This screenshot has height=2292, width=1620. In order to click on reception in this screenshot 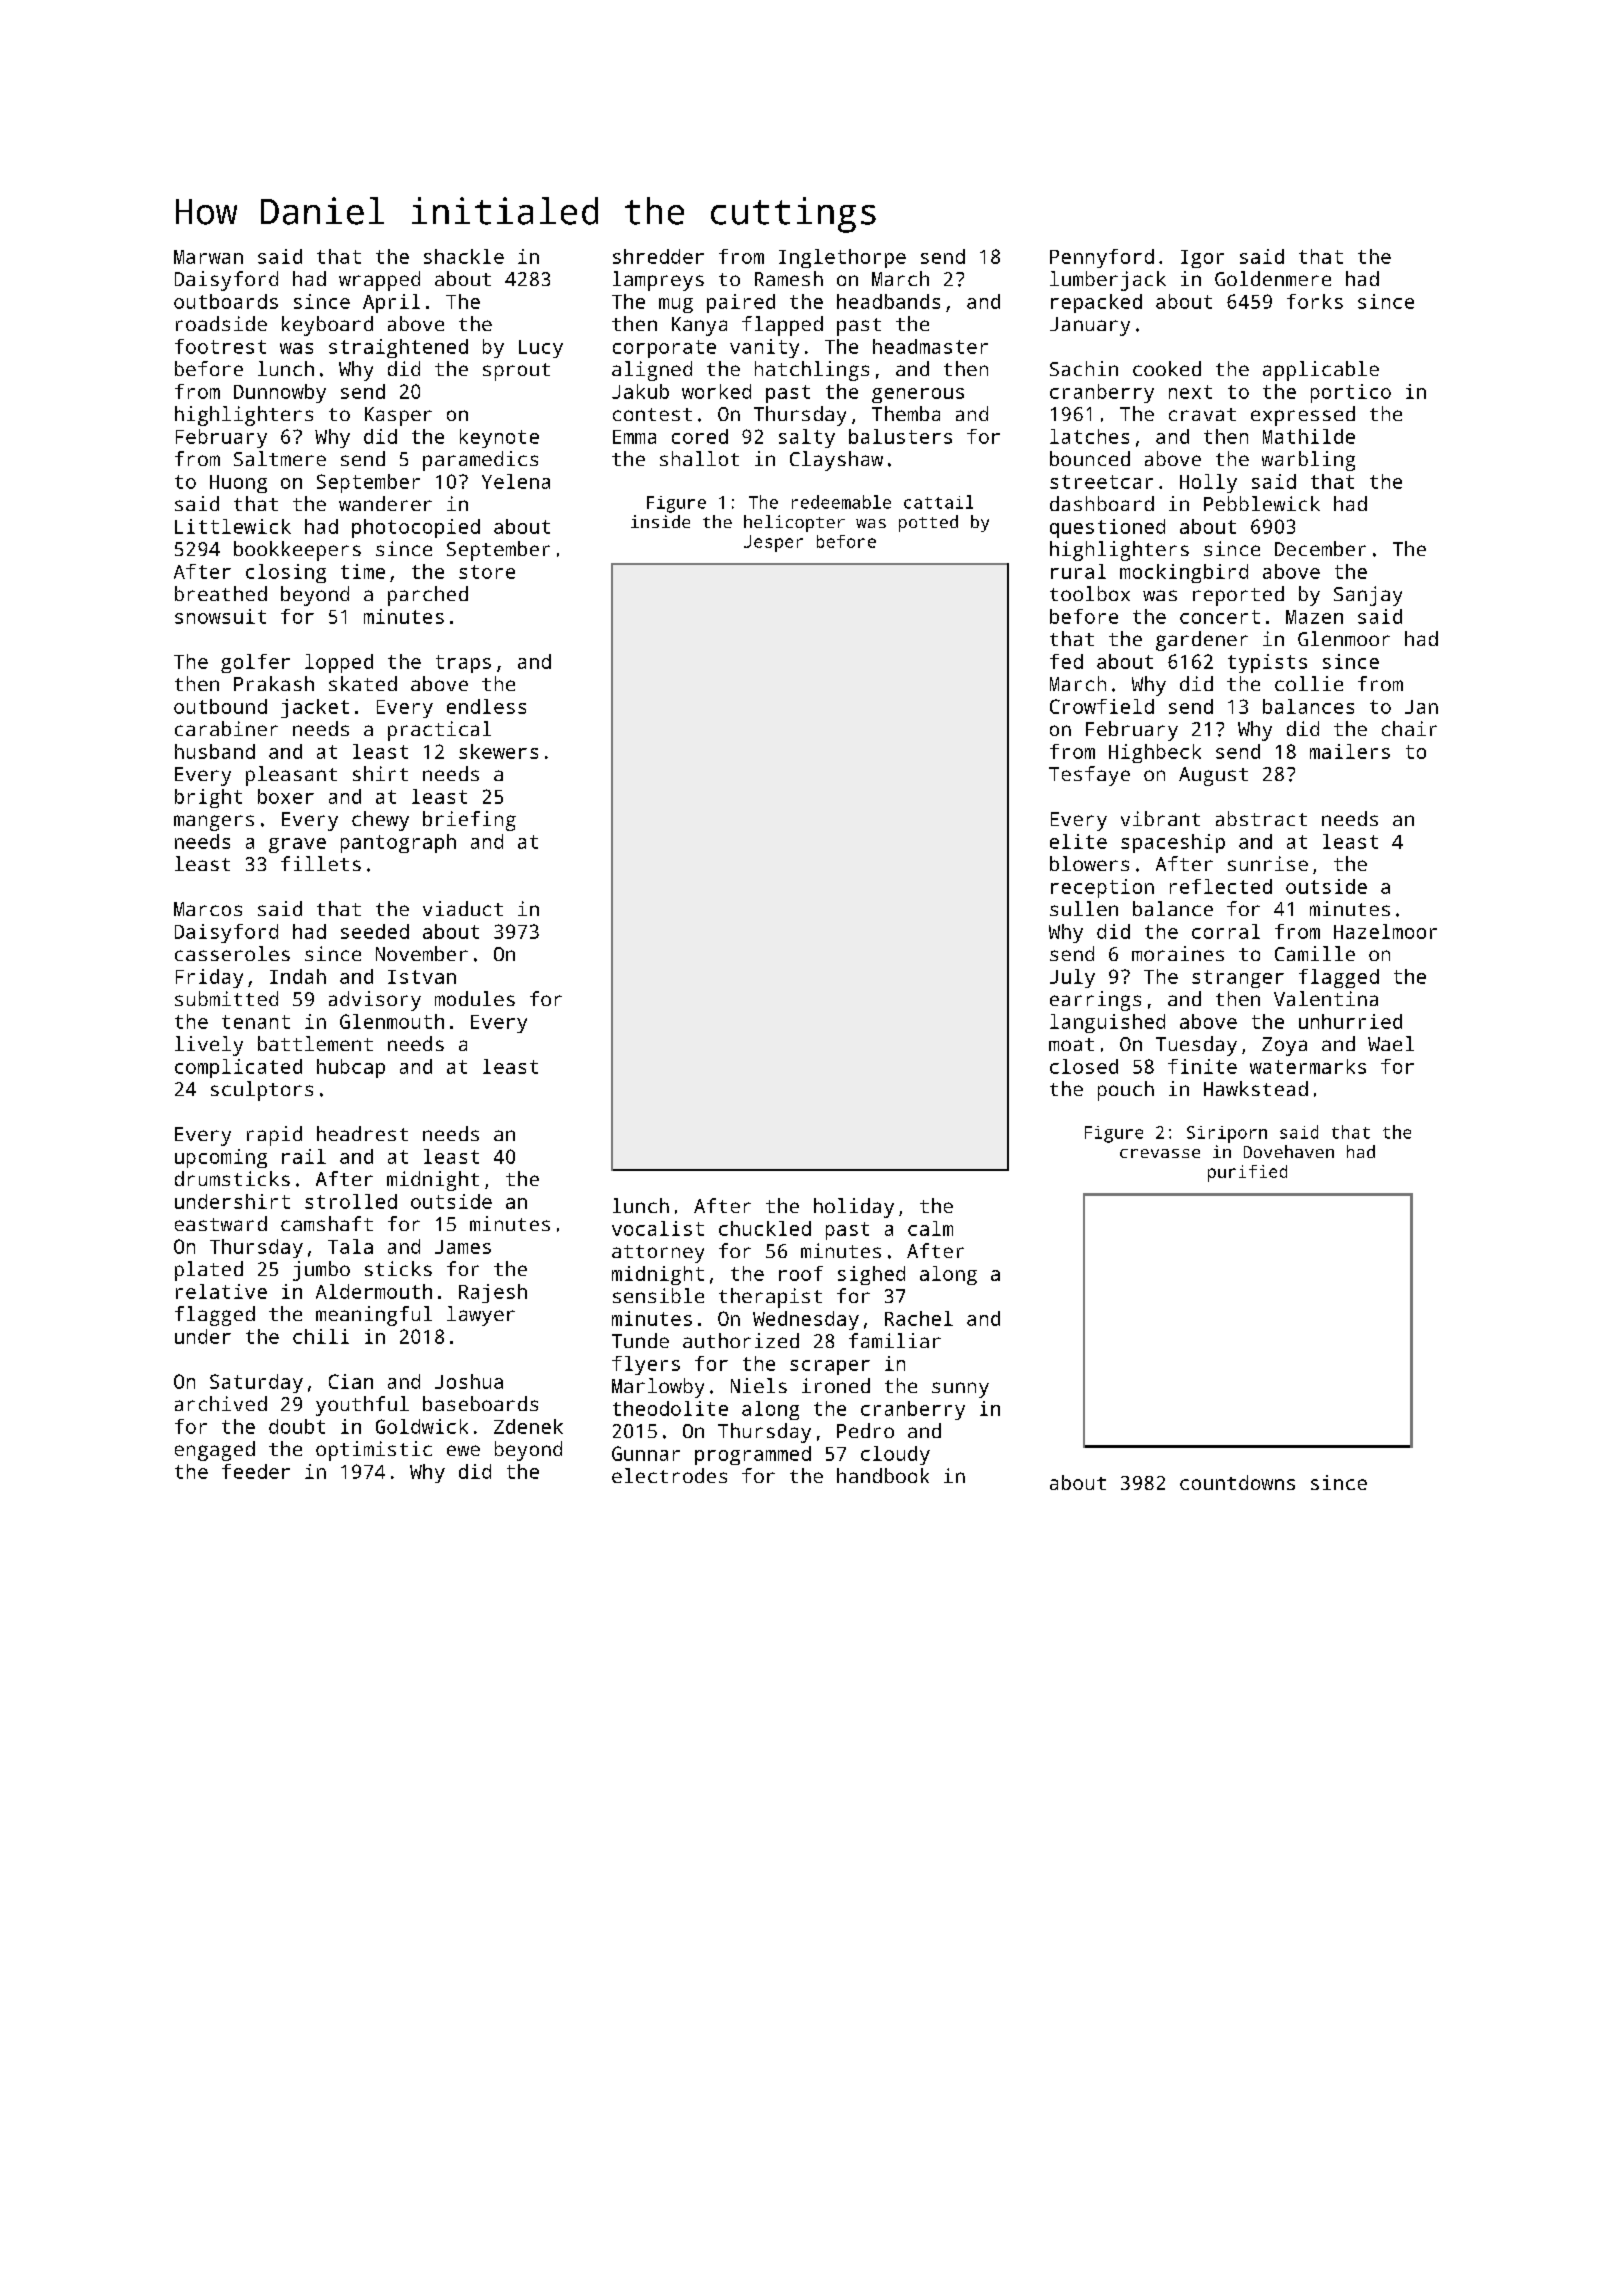, I will do `click(1102, 888)`.
